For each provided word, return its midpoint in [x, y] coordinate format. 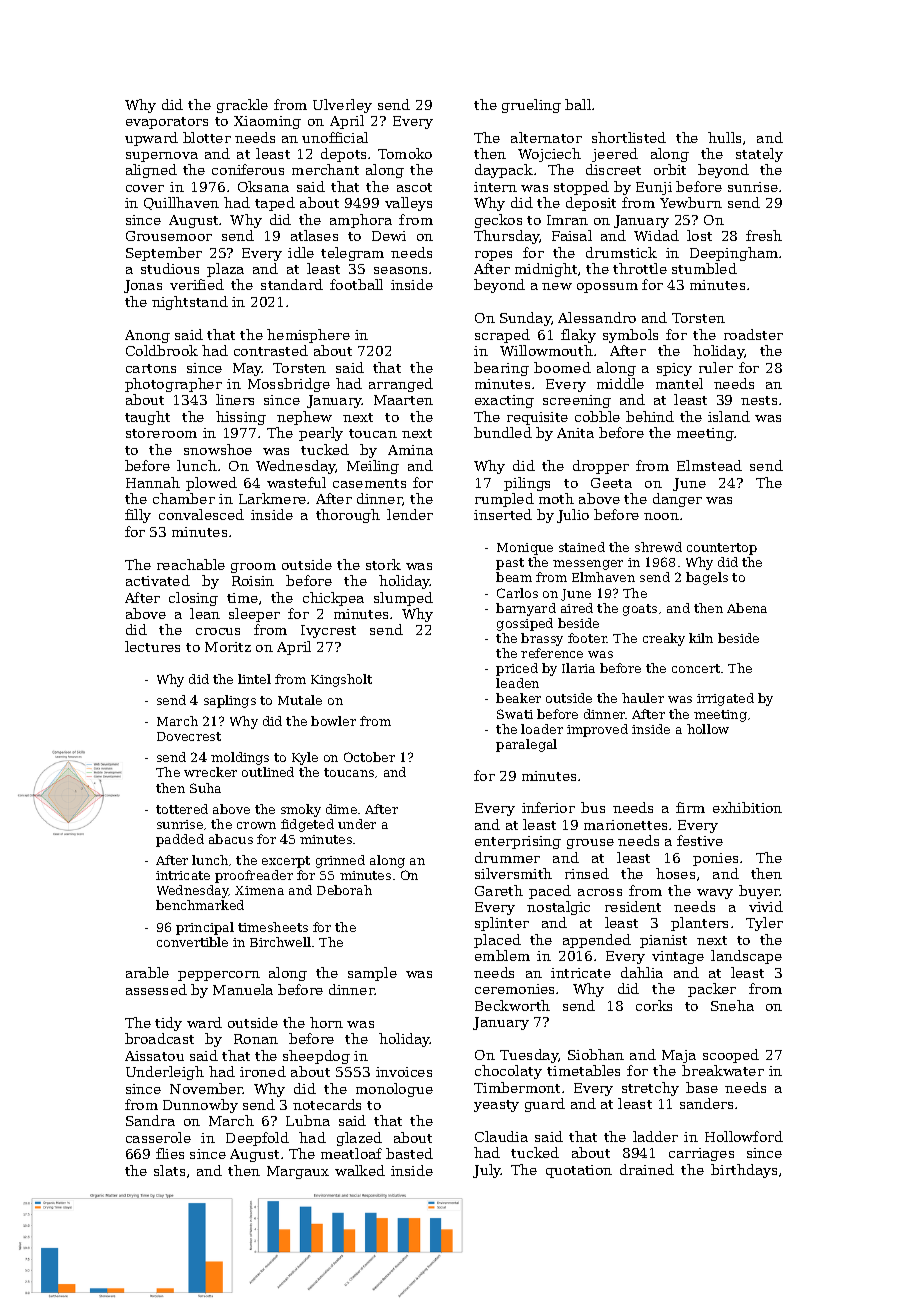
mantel [679, 383]
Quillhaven [181, 203]
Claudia [501, 1136]
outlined [268, 772]
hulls [724, 137]
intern [495, 187]
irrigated [725, 699]
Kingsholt [341, 680]
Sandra [150, 1120]
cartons [151, 368]
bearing [501, 369]
